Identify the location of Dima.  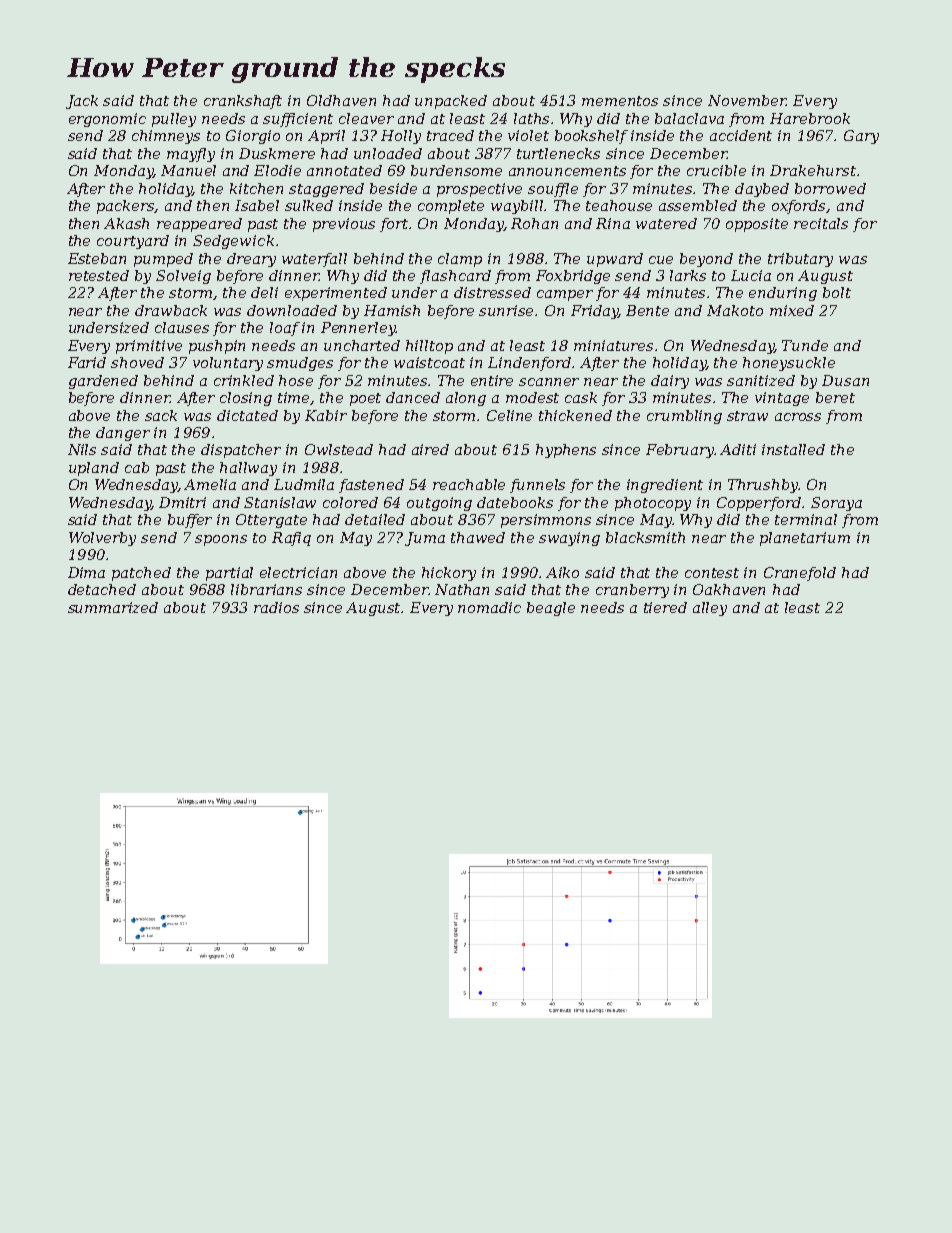
(86, 572).
